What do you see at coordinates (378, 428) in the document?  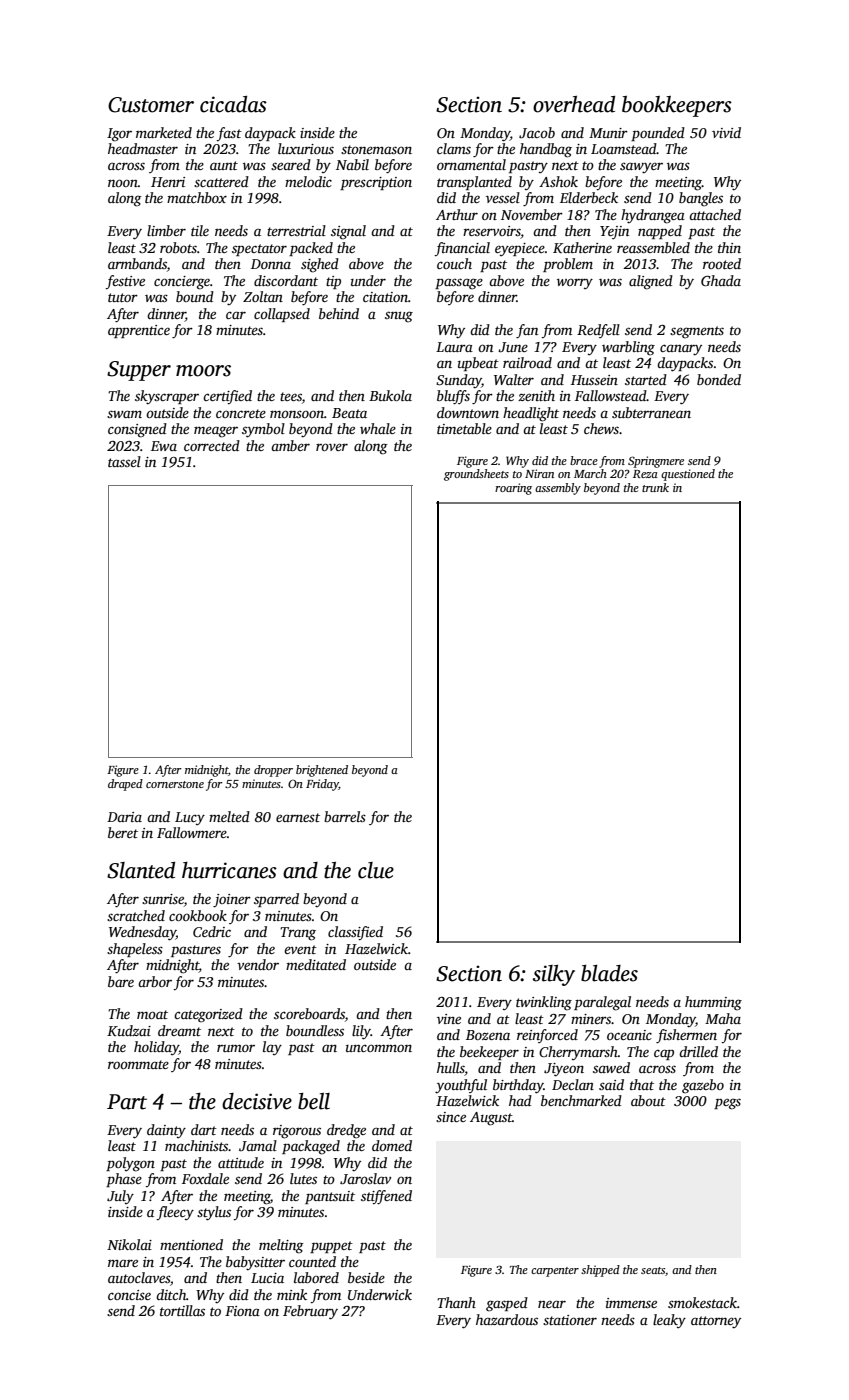 I see `whale` at bounding box center [378, 428].
